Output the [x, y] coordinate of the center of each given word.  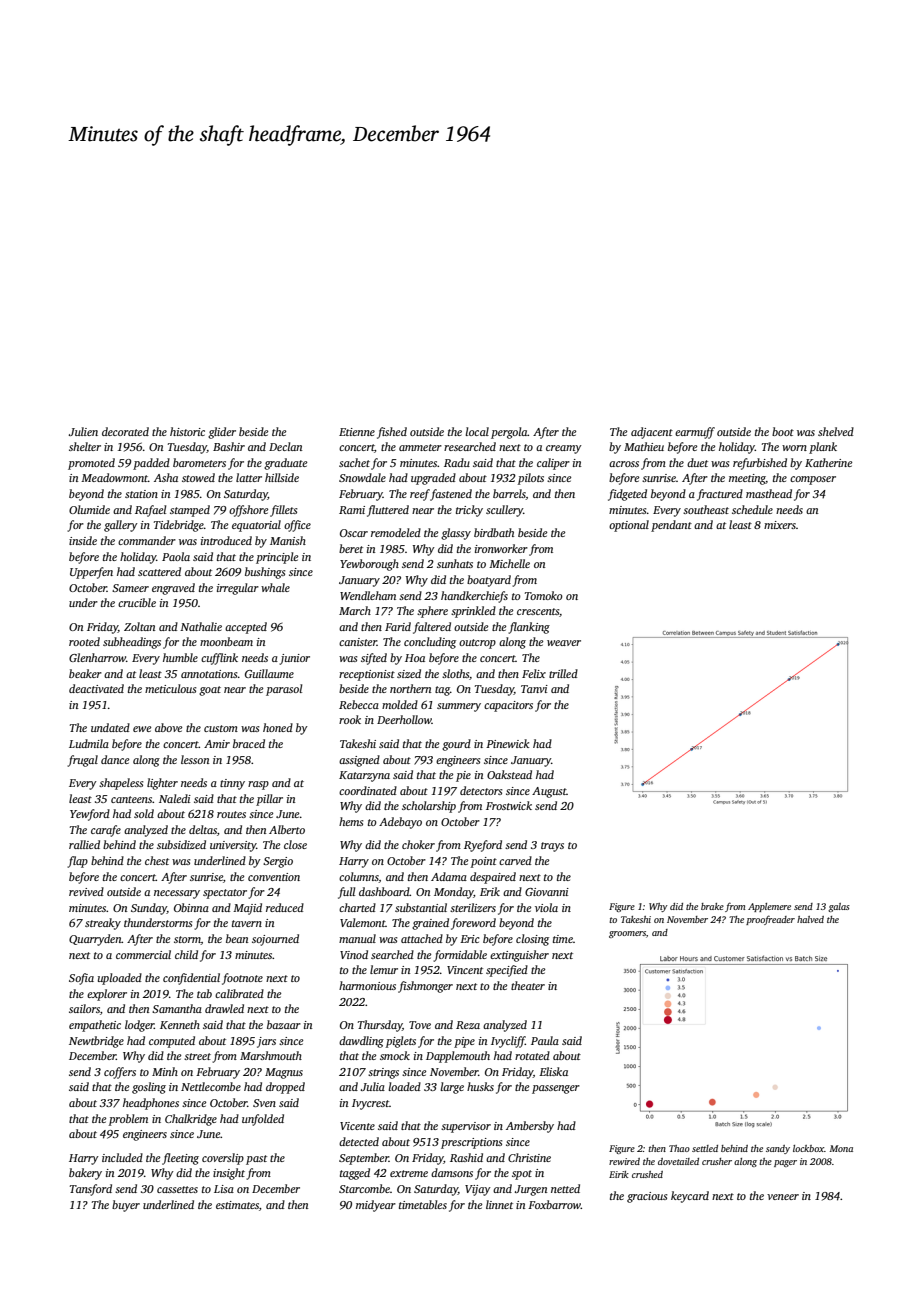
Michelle [509, 563]
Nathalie [201, 626]
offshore [248, 511]
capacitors [508, 706]
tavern [247, 923]
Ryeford [483, 846]
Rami [352, 510]
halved [810, 919]
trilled [563, 673]
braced [249, 743]
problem [128, 1120]
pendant [671, 526]
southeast [706, 509]
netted [565, 1188]
